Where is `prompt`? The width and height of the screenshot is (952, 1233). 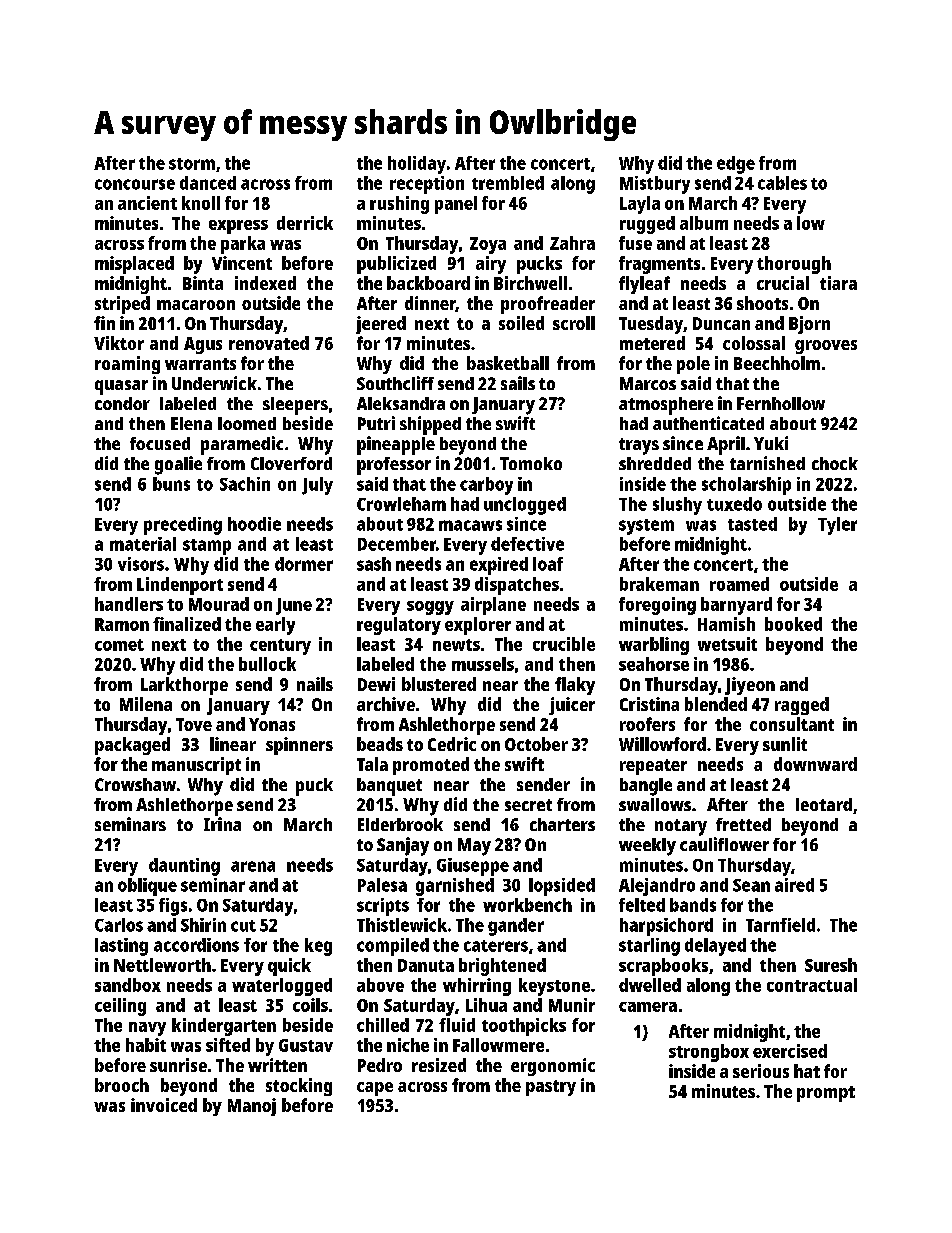
prompt is located at coordinates (826, 1094).
